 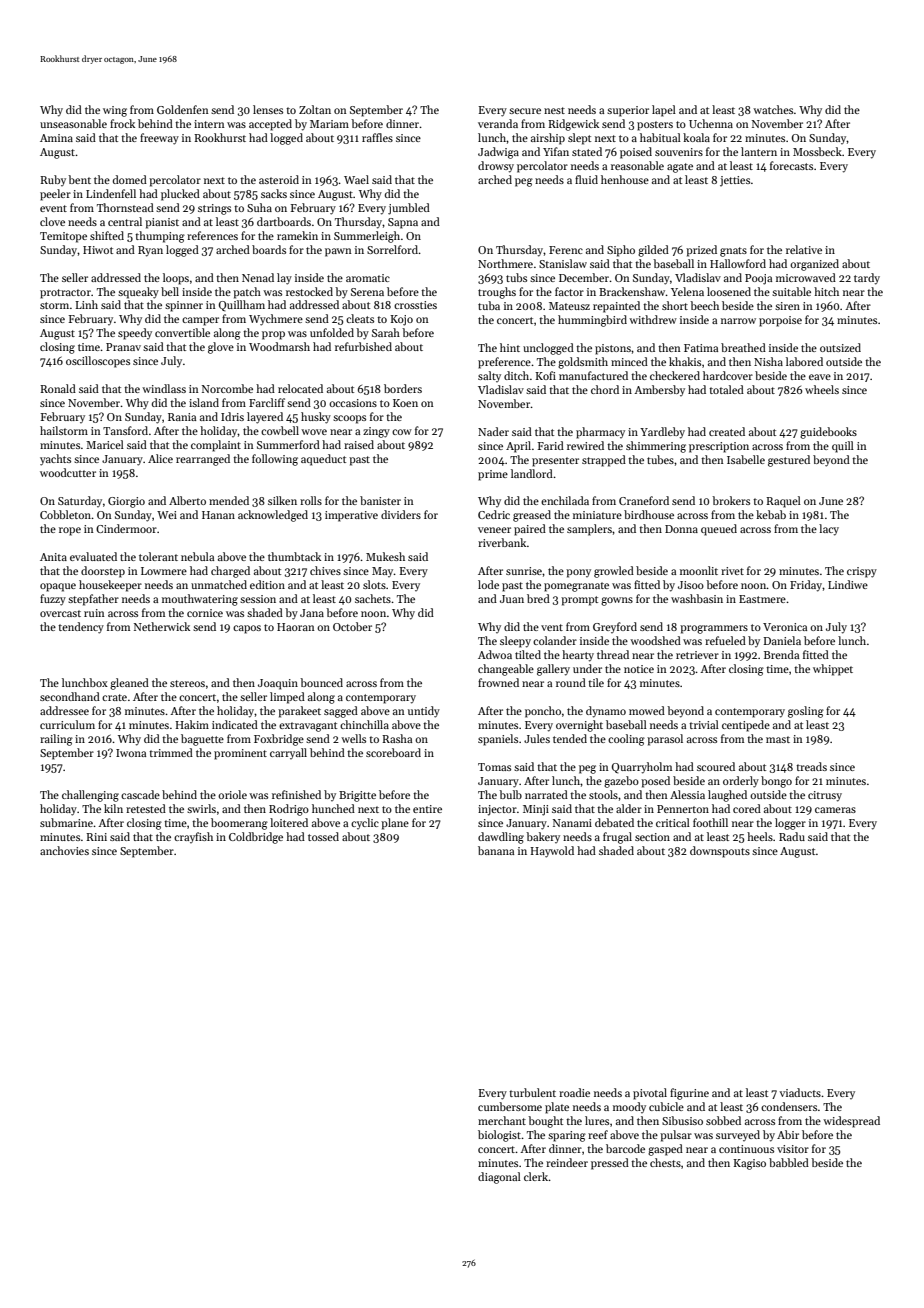 I want to click on Ronald, so click(x=58, y=388).
